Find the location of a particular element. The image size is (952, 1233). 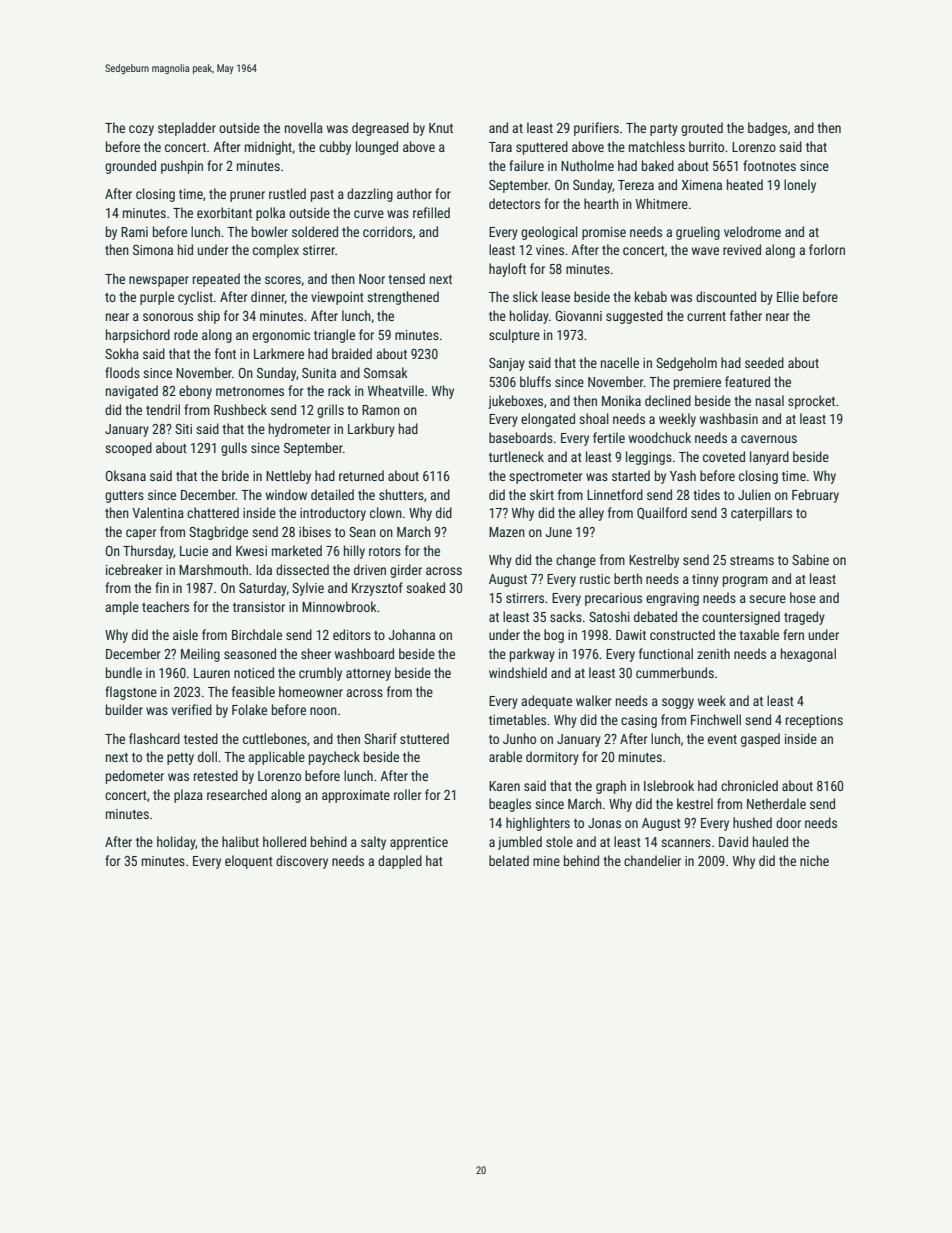

receptions is located at coordinates (814, 721).
